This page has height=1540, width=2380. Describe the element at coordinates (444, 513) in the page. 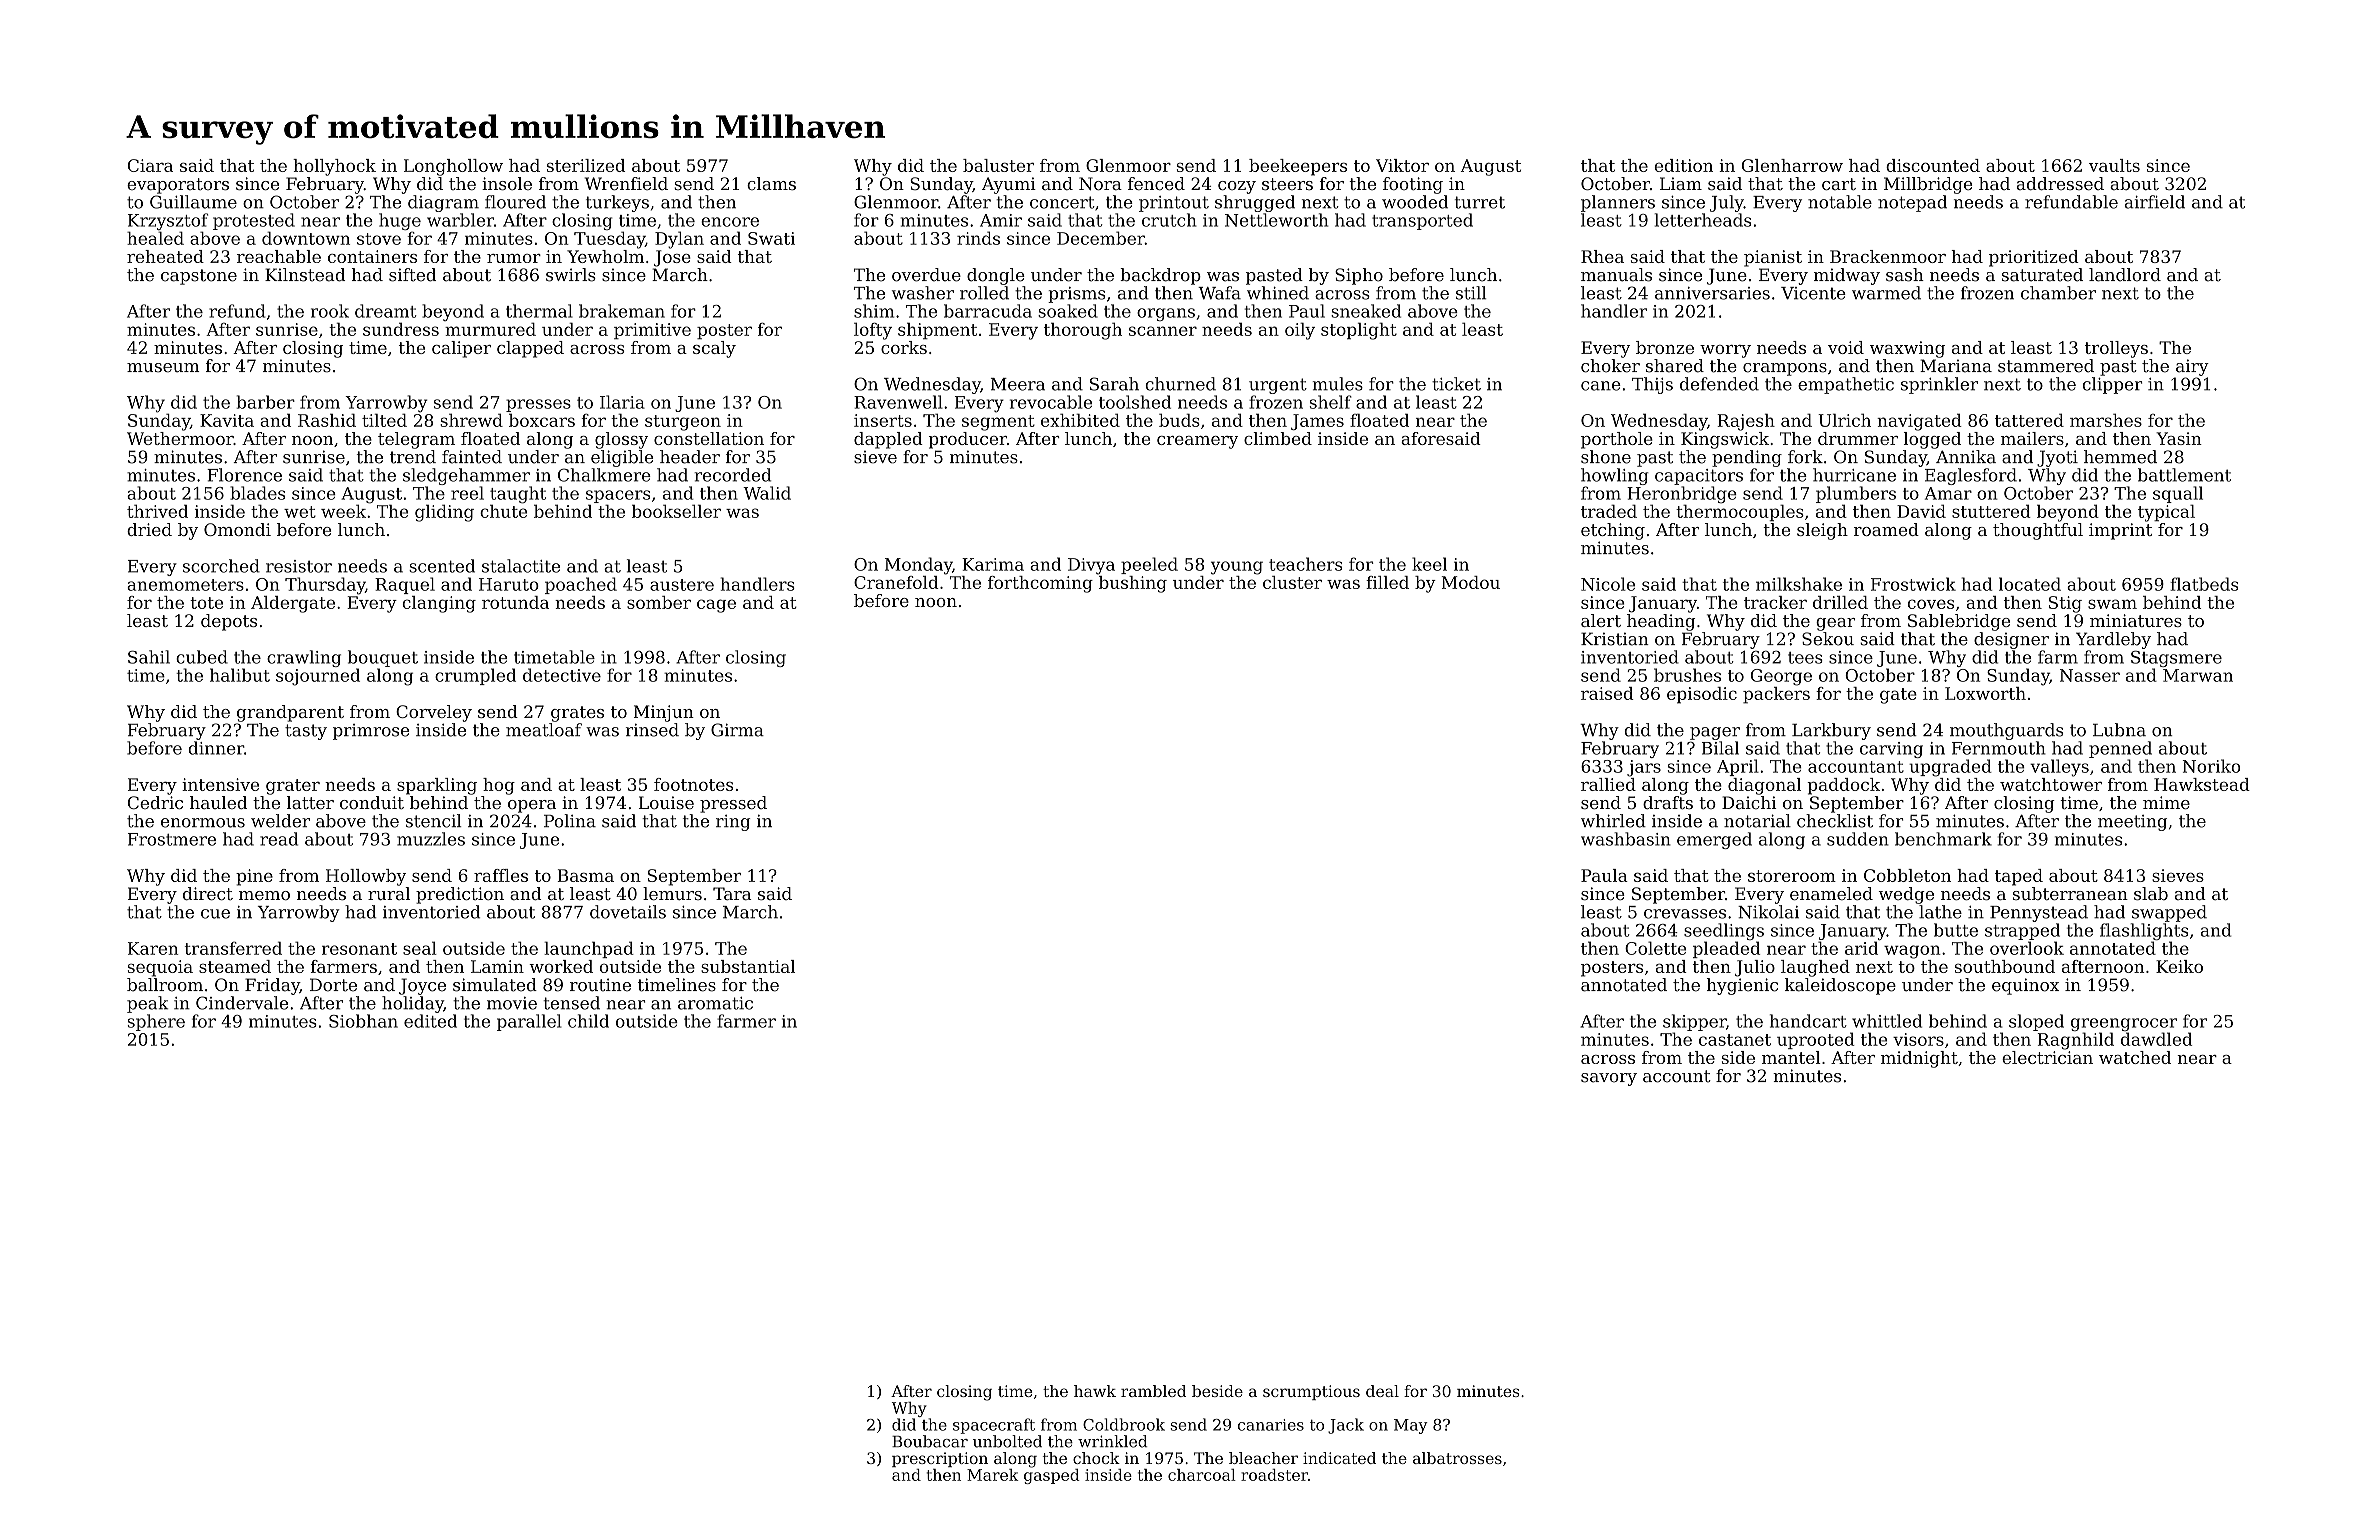

I see `gliding` at that location.
